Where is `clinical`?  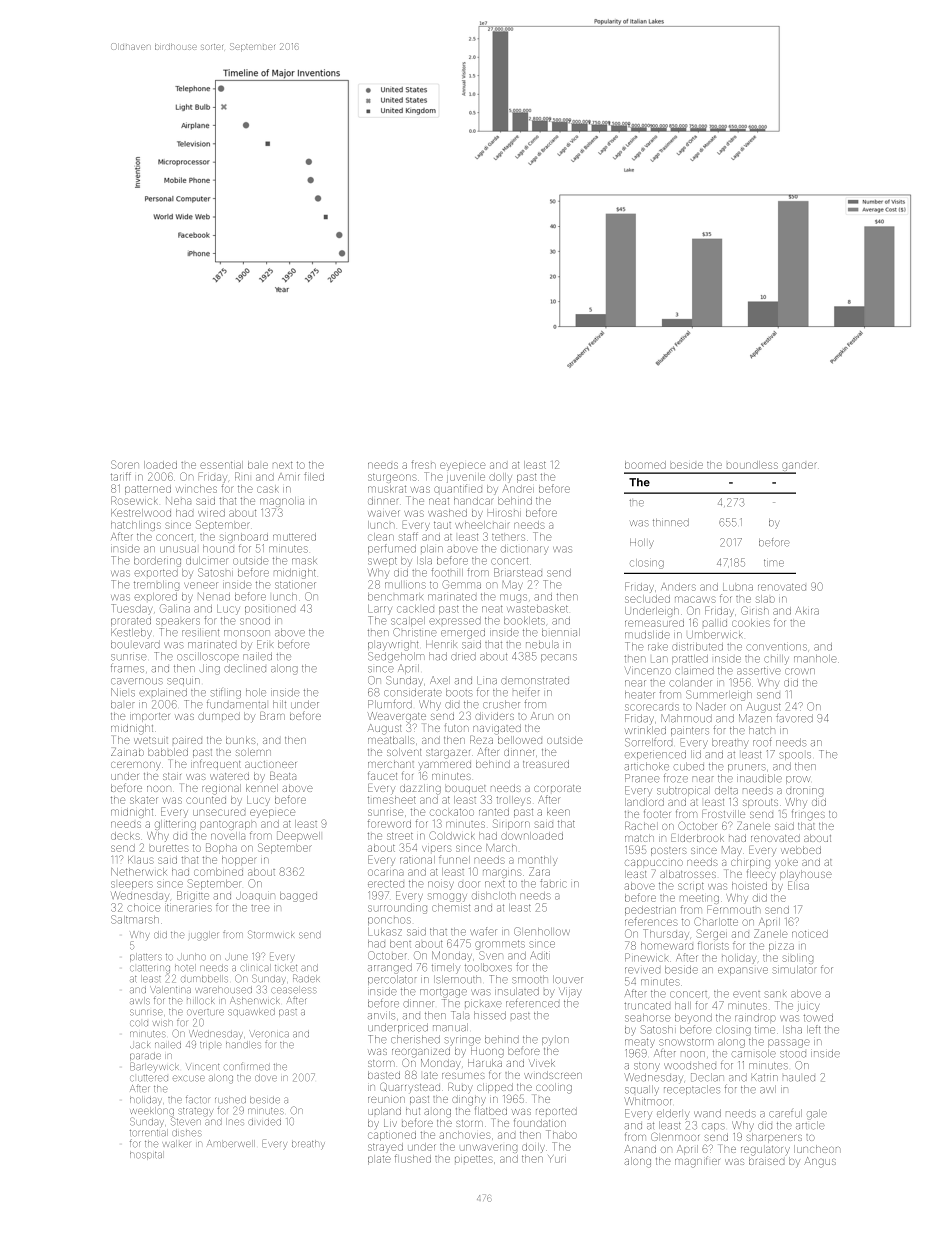 clinical is located at coordinates (255, 968).
